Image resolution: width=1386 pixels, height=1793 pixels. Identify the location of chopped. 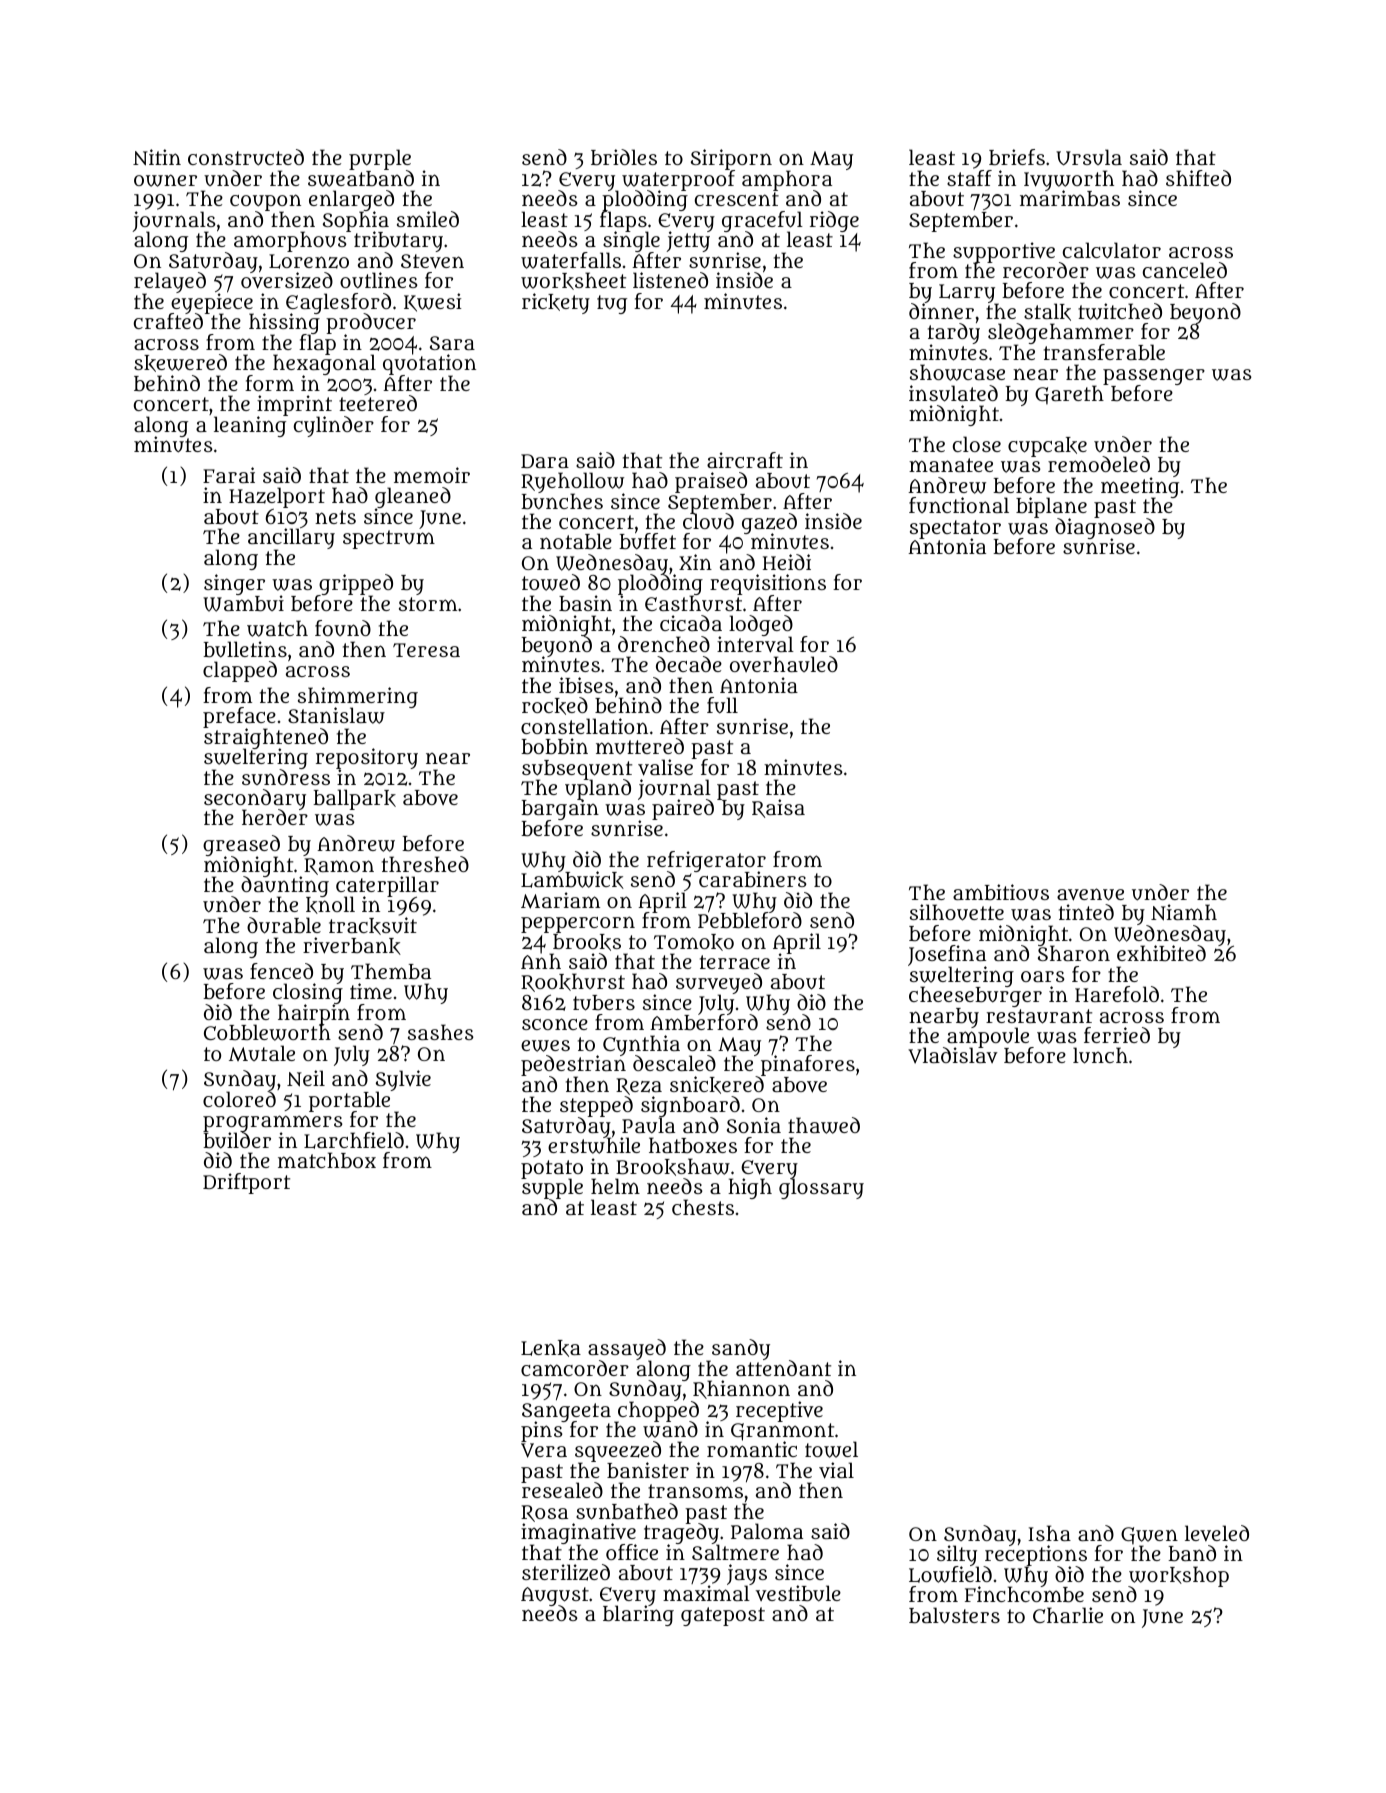
(657, 1411).
